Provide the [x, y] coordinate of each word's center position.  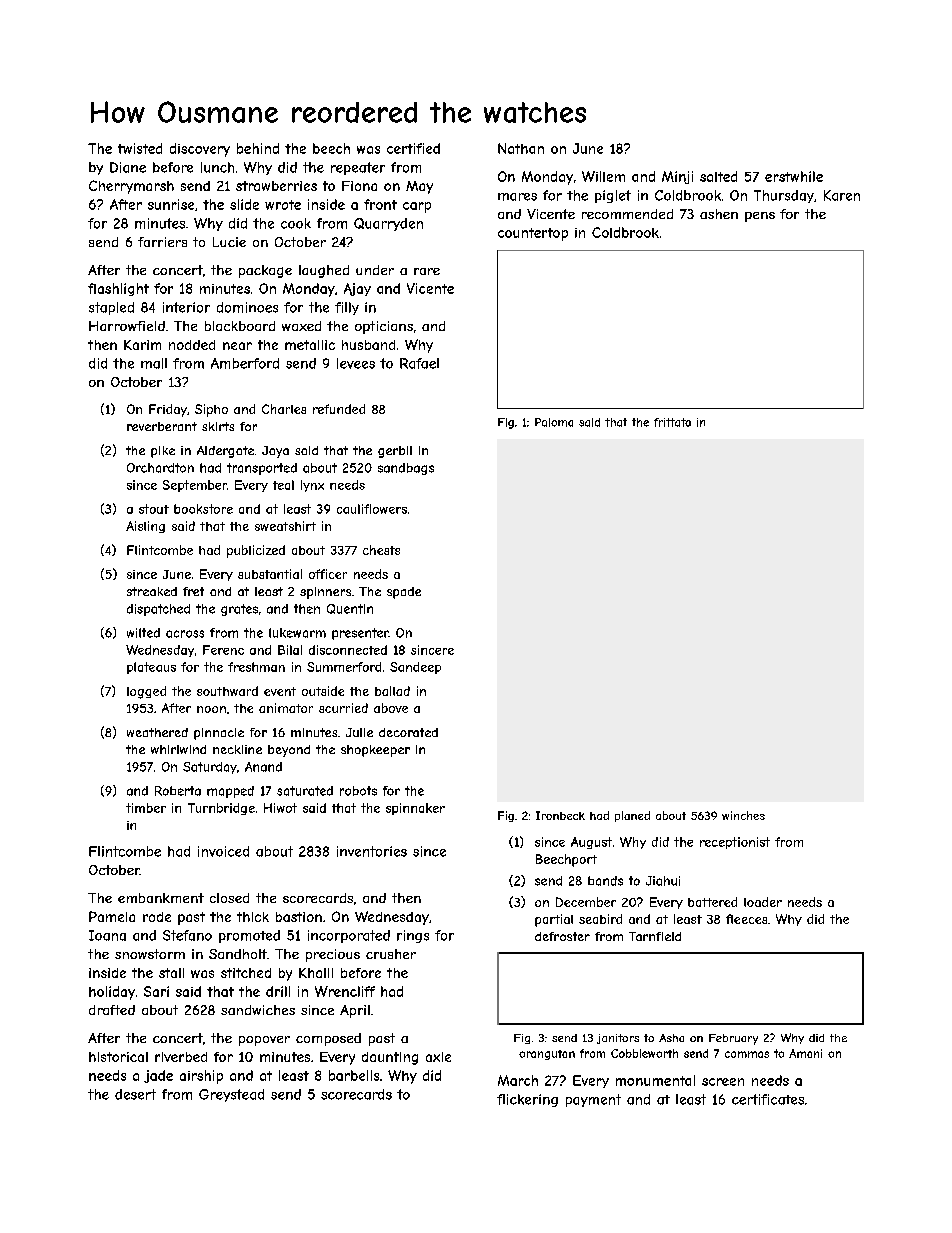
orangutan [547, 1055]
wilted [143, 633]
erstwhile [794, 176]
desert [135, 1094]
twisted [140, 148]
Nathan [521, 148]
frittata [672, 422]
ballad [392, 691]
